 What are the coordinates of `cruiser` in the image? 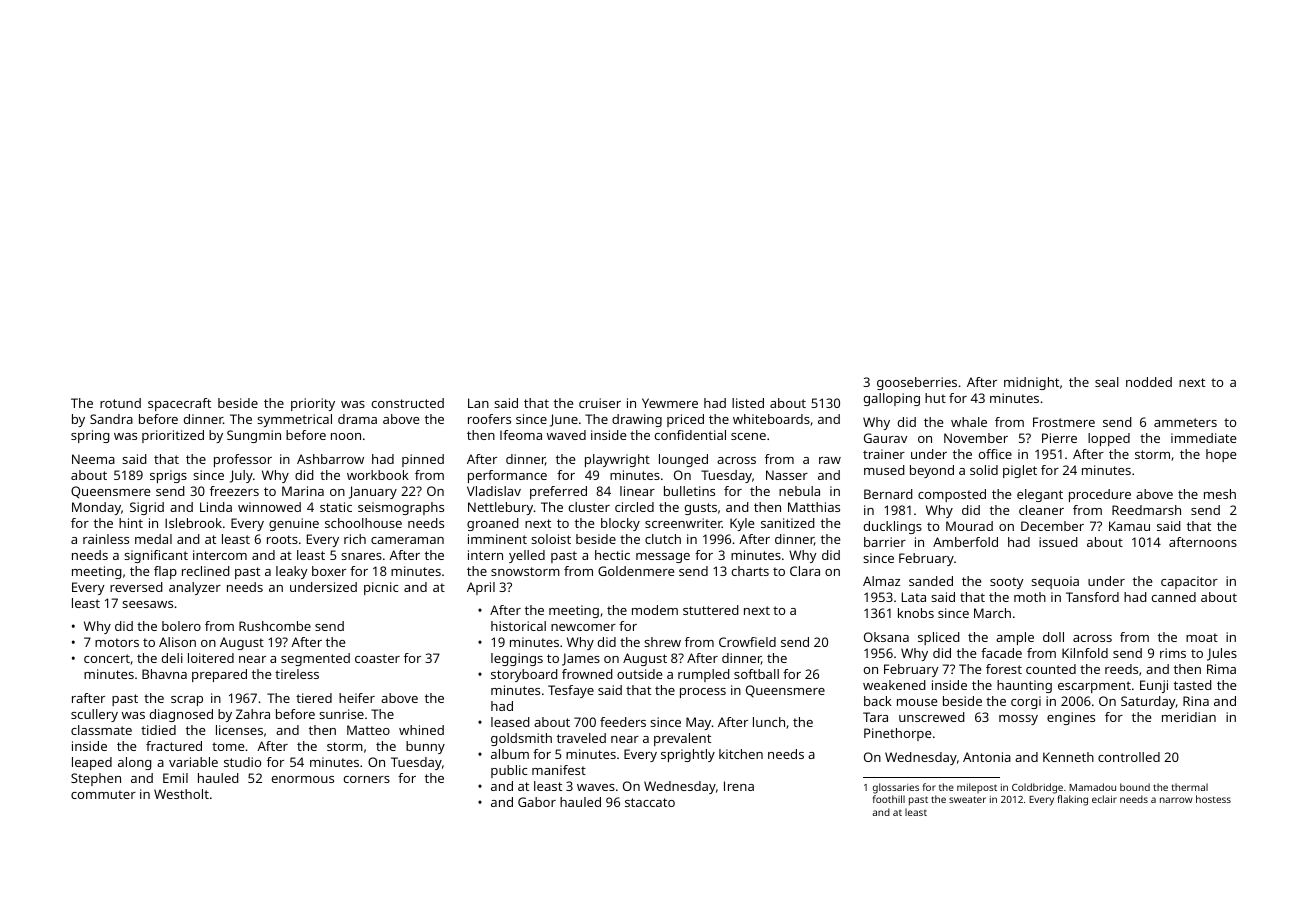 It's located at (600, 403).
